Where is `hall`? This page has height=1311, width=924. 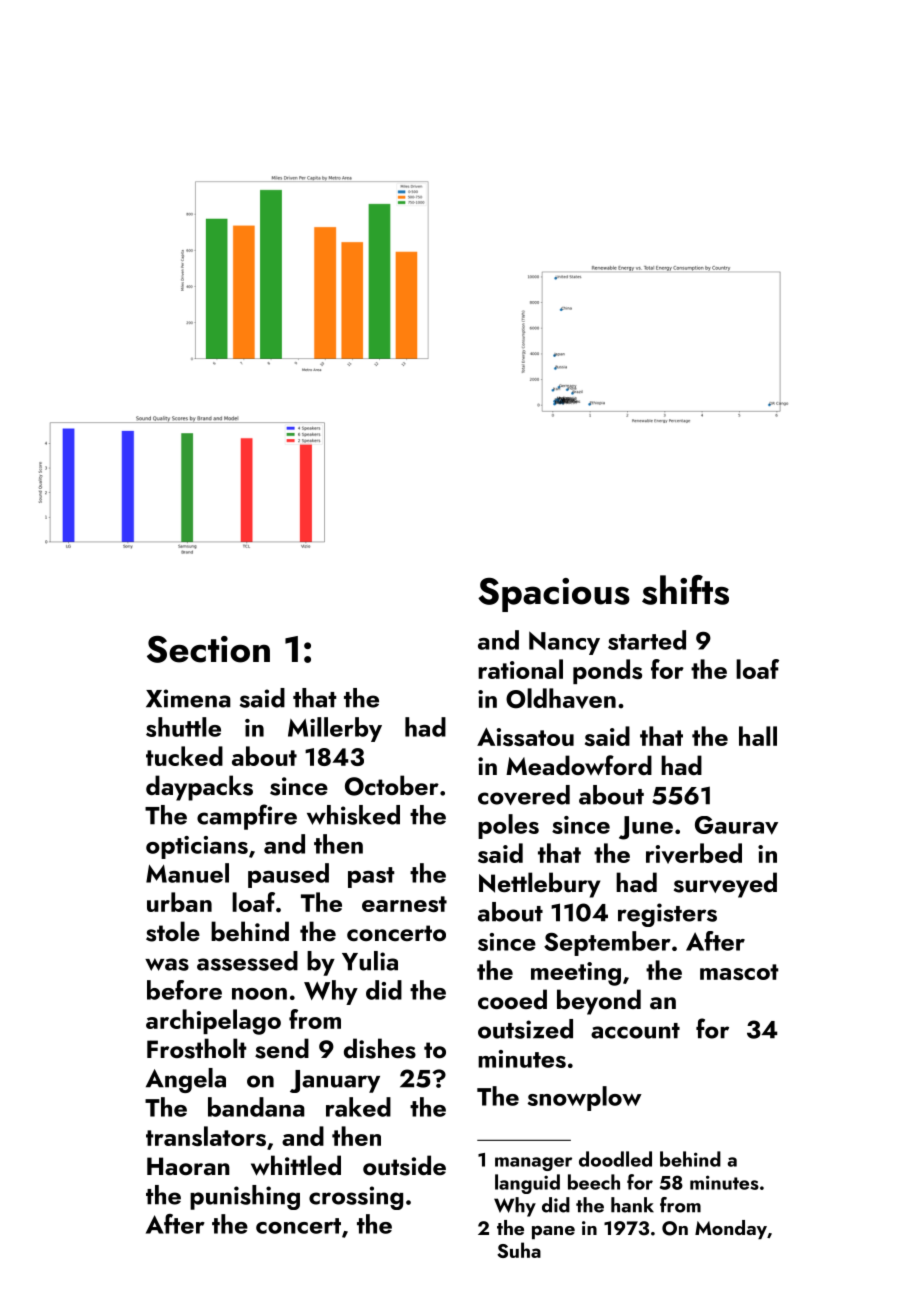 hall is located at coordinates (758, 736).
